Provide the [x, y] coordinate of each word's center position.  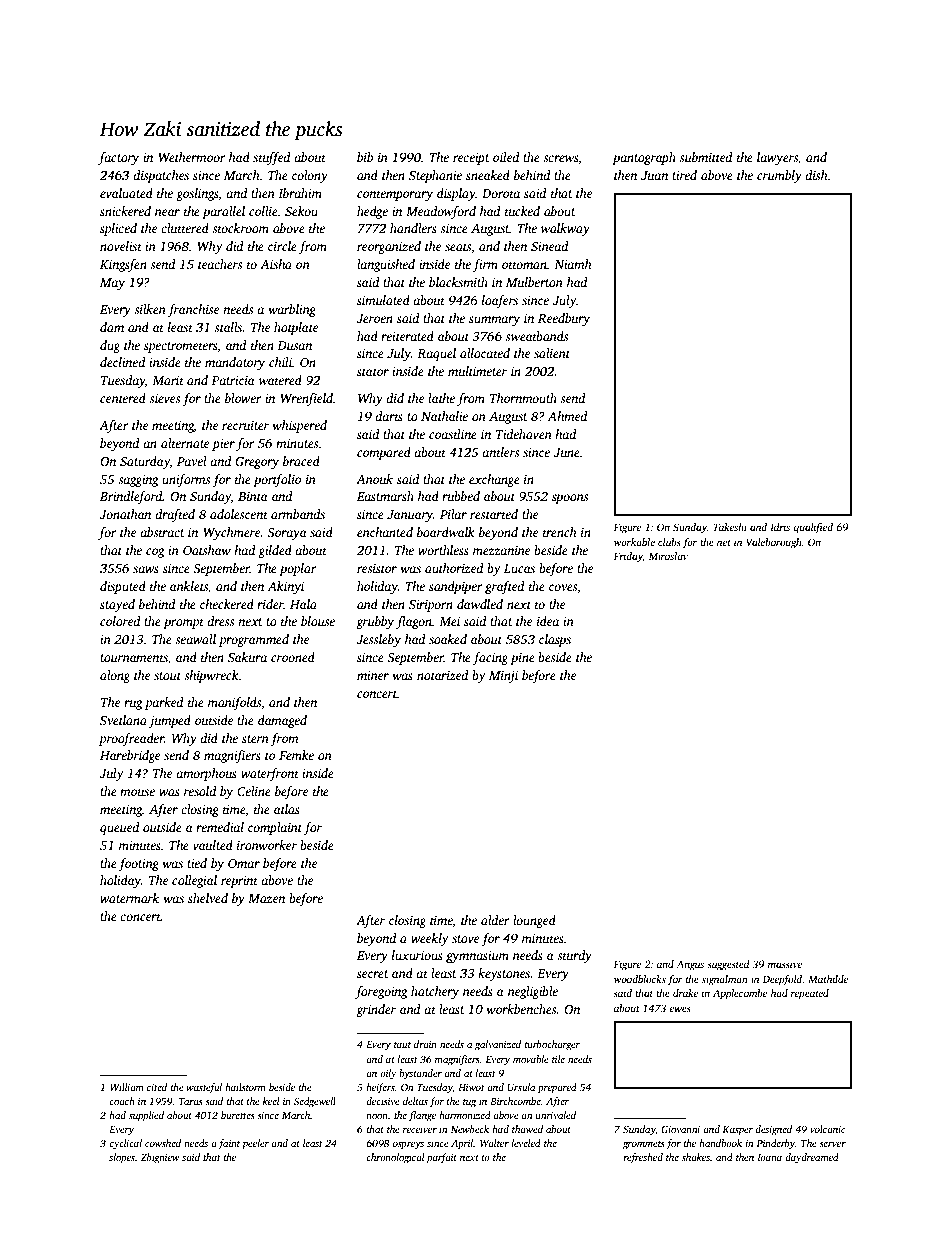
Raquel [436, 354]
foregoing [381, 992]
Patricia [233, 380]
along [115, 676]
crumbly [779, 176]
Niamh [573, 264]
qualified [813, 528]
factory [118, 158]
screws [560, 158]
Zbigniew [160, 1158]
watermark [129, 898]
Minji [503, 677]
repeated [810, 994]
